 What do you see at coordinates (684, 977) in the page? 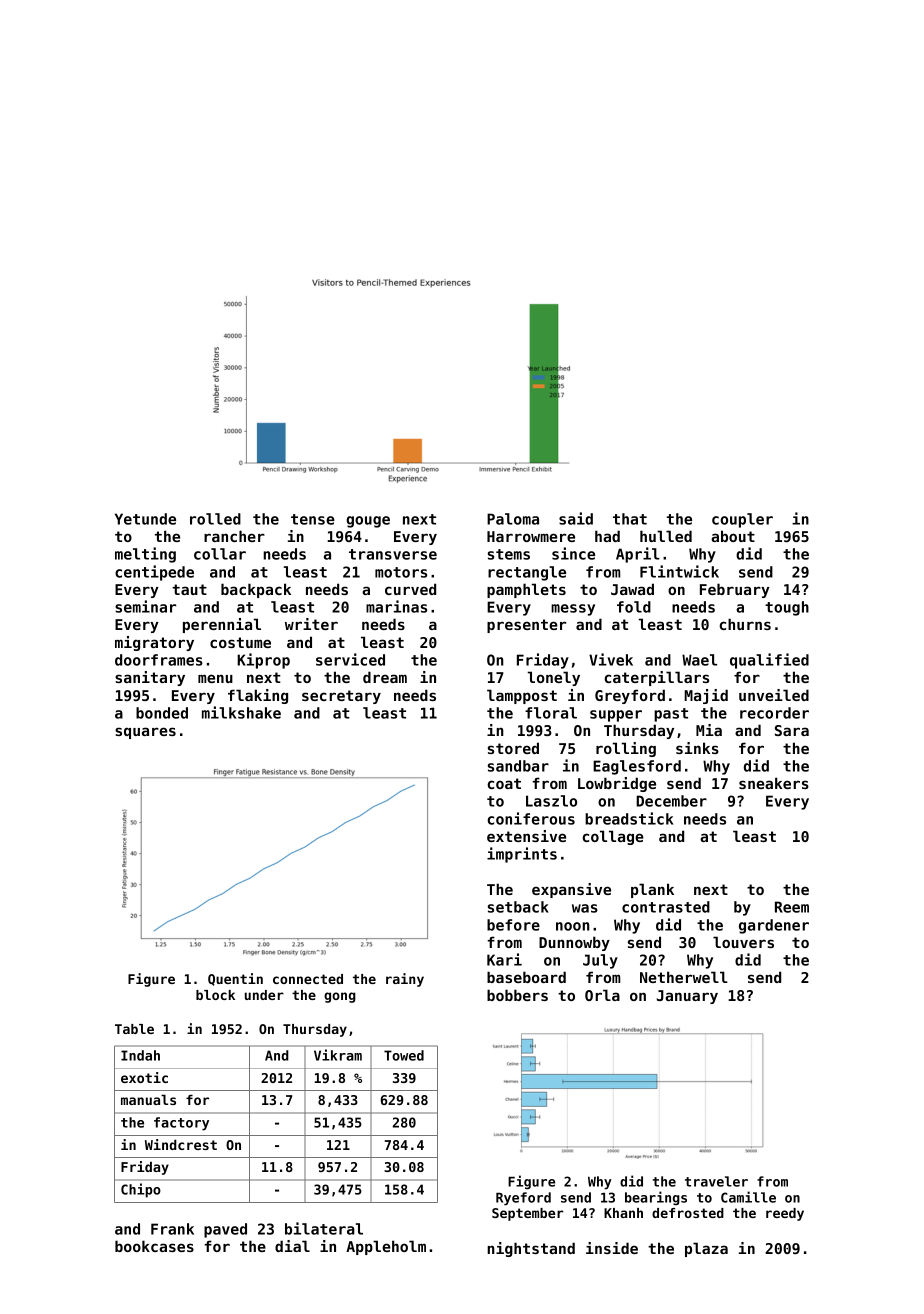
I see `Netherwell` at bounding box center [684, 977].
